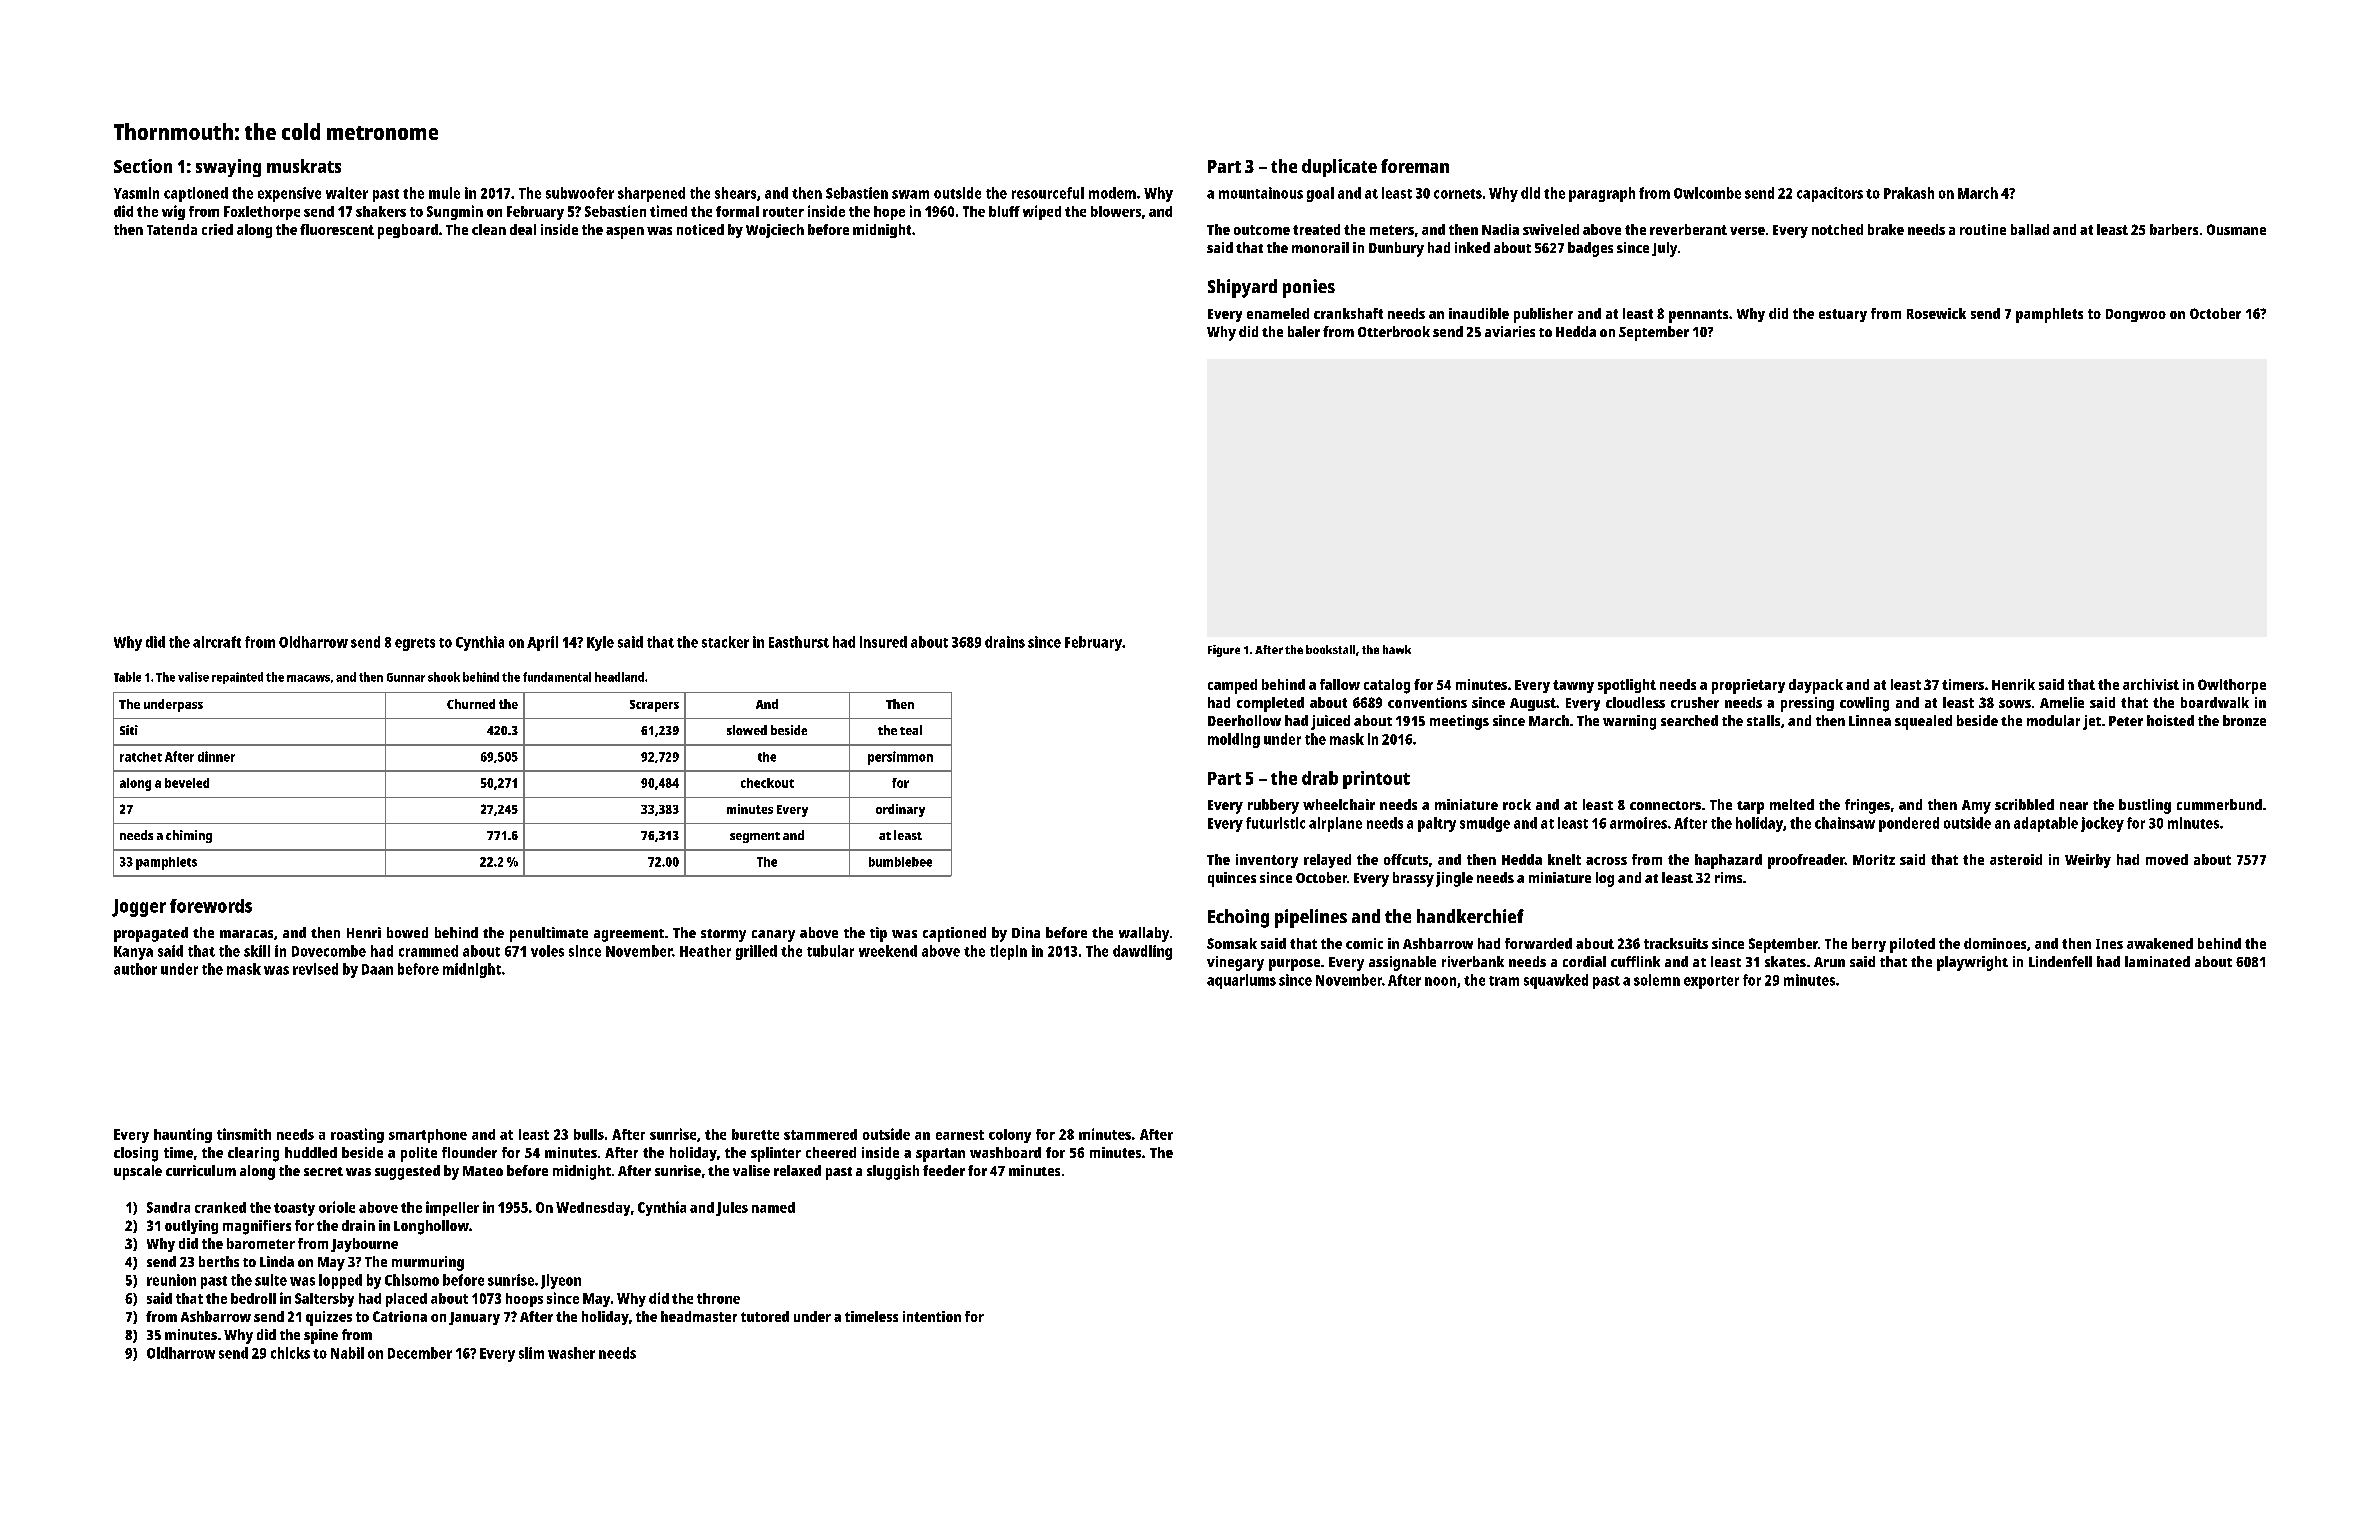 This image has height=1540, width=2380. What do you see at coordinates (932, 1316) in the image?
I see `intention` at bounding box center [932, 1316].
